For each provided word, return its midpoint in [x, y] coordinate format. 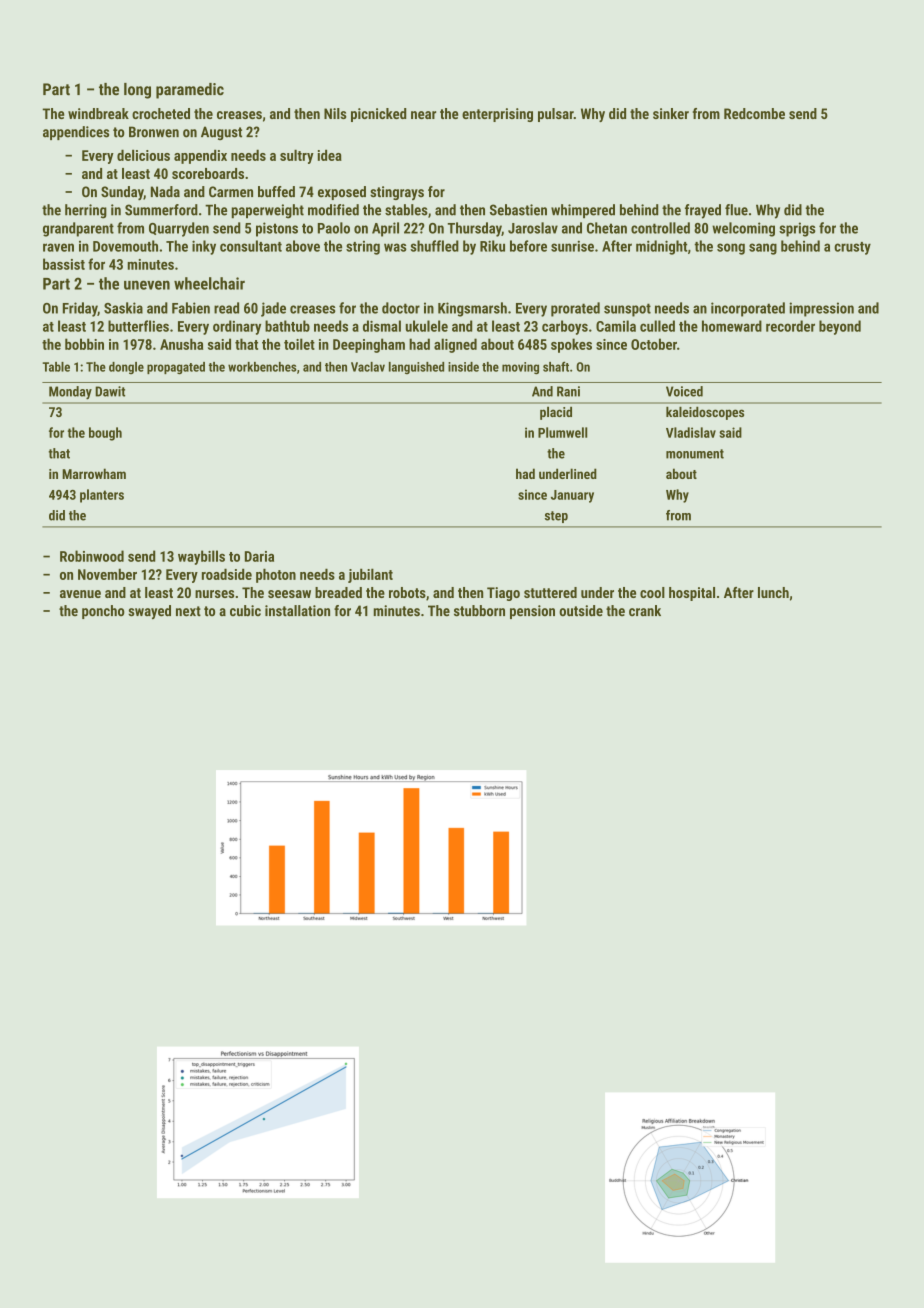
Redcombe [754, 113]
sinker [671, 113]
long [137, 91]
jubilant [370, 575]
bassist [64, 264]
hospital [692, 594]
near [423, 115]
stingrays [397, 193]
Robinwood [92, 556]
